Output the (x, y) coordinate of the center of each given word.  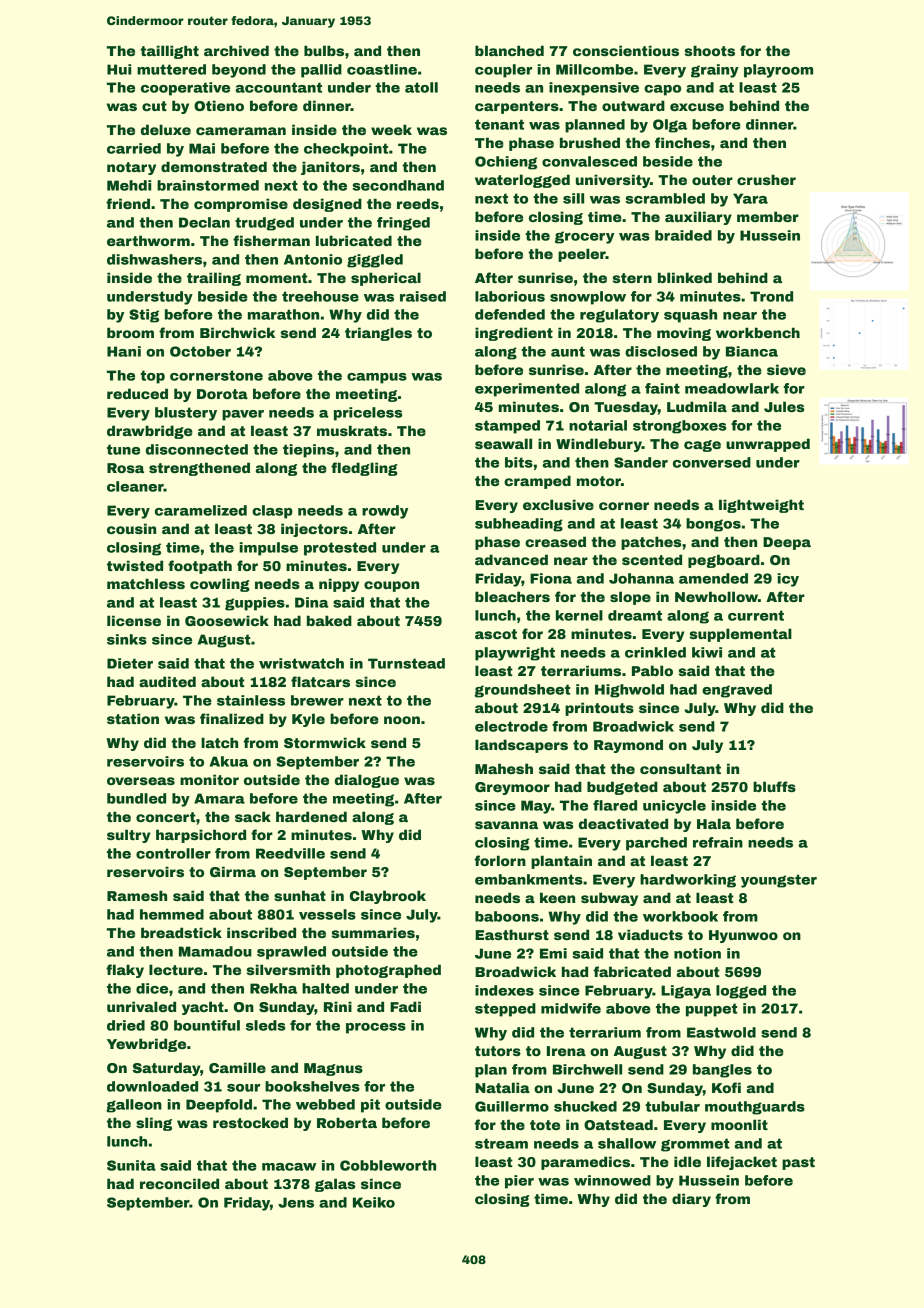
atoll (421, 87)
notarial (598, 425)
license (134, 620)
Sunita (131, 1165)
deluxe (166, 129)
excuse (697, 107)
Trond (771, 296)
